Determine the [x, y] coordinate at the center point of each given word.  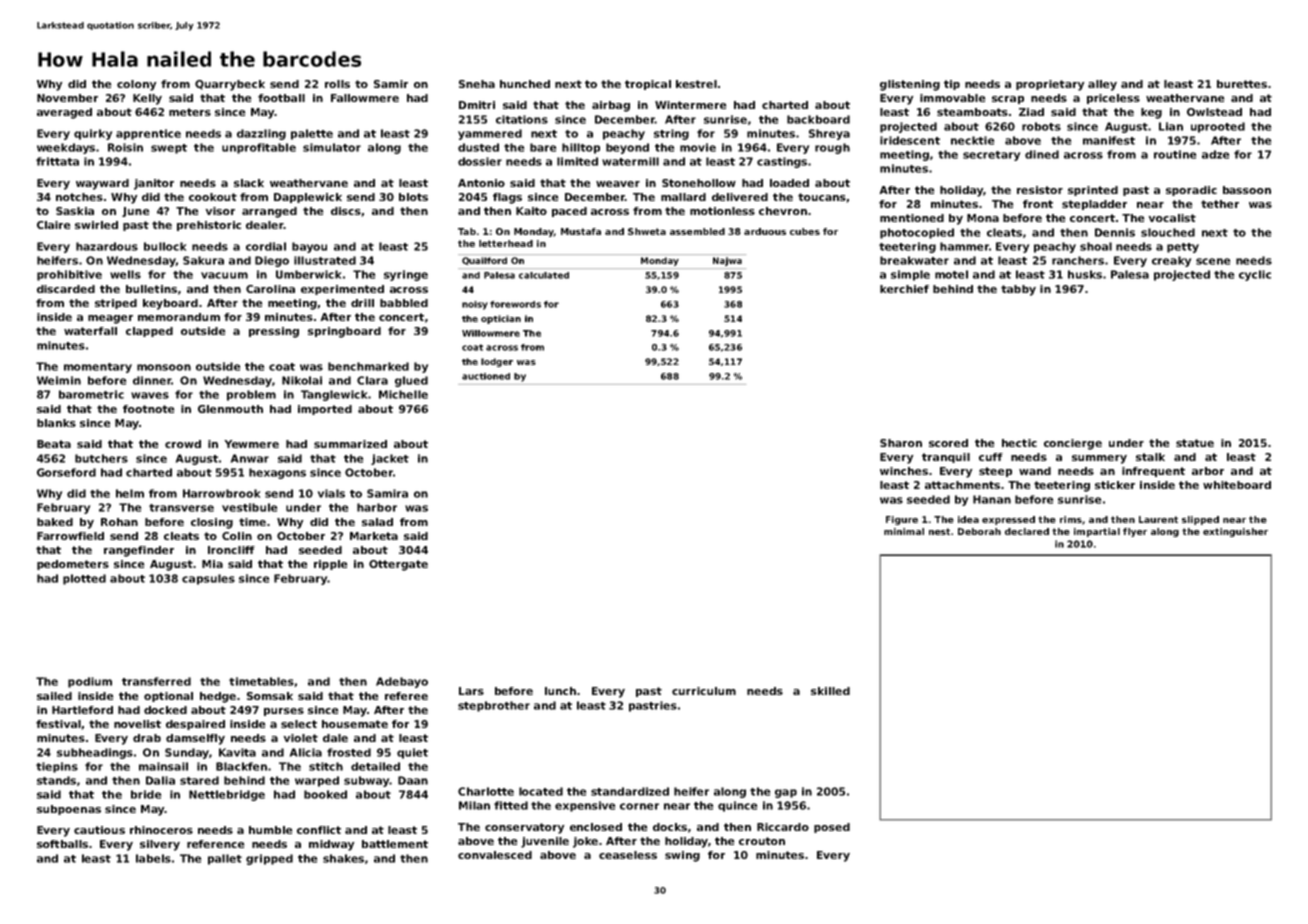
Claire [53, 225]
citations [522, 119]
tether [1220, 204]
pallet [225, 859]
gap [786, 793]
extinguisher [1235, 532]
